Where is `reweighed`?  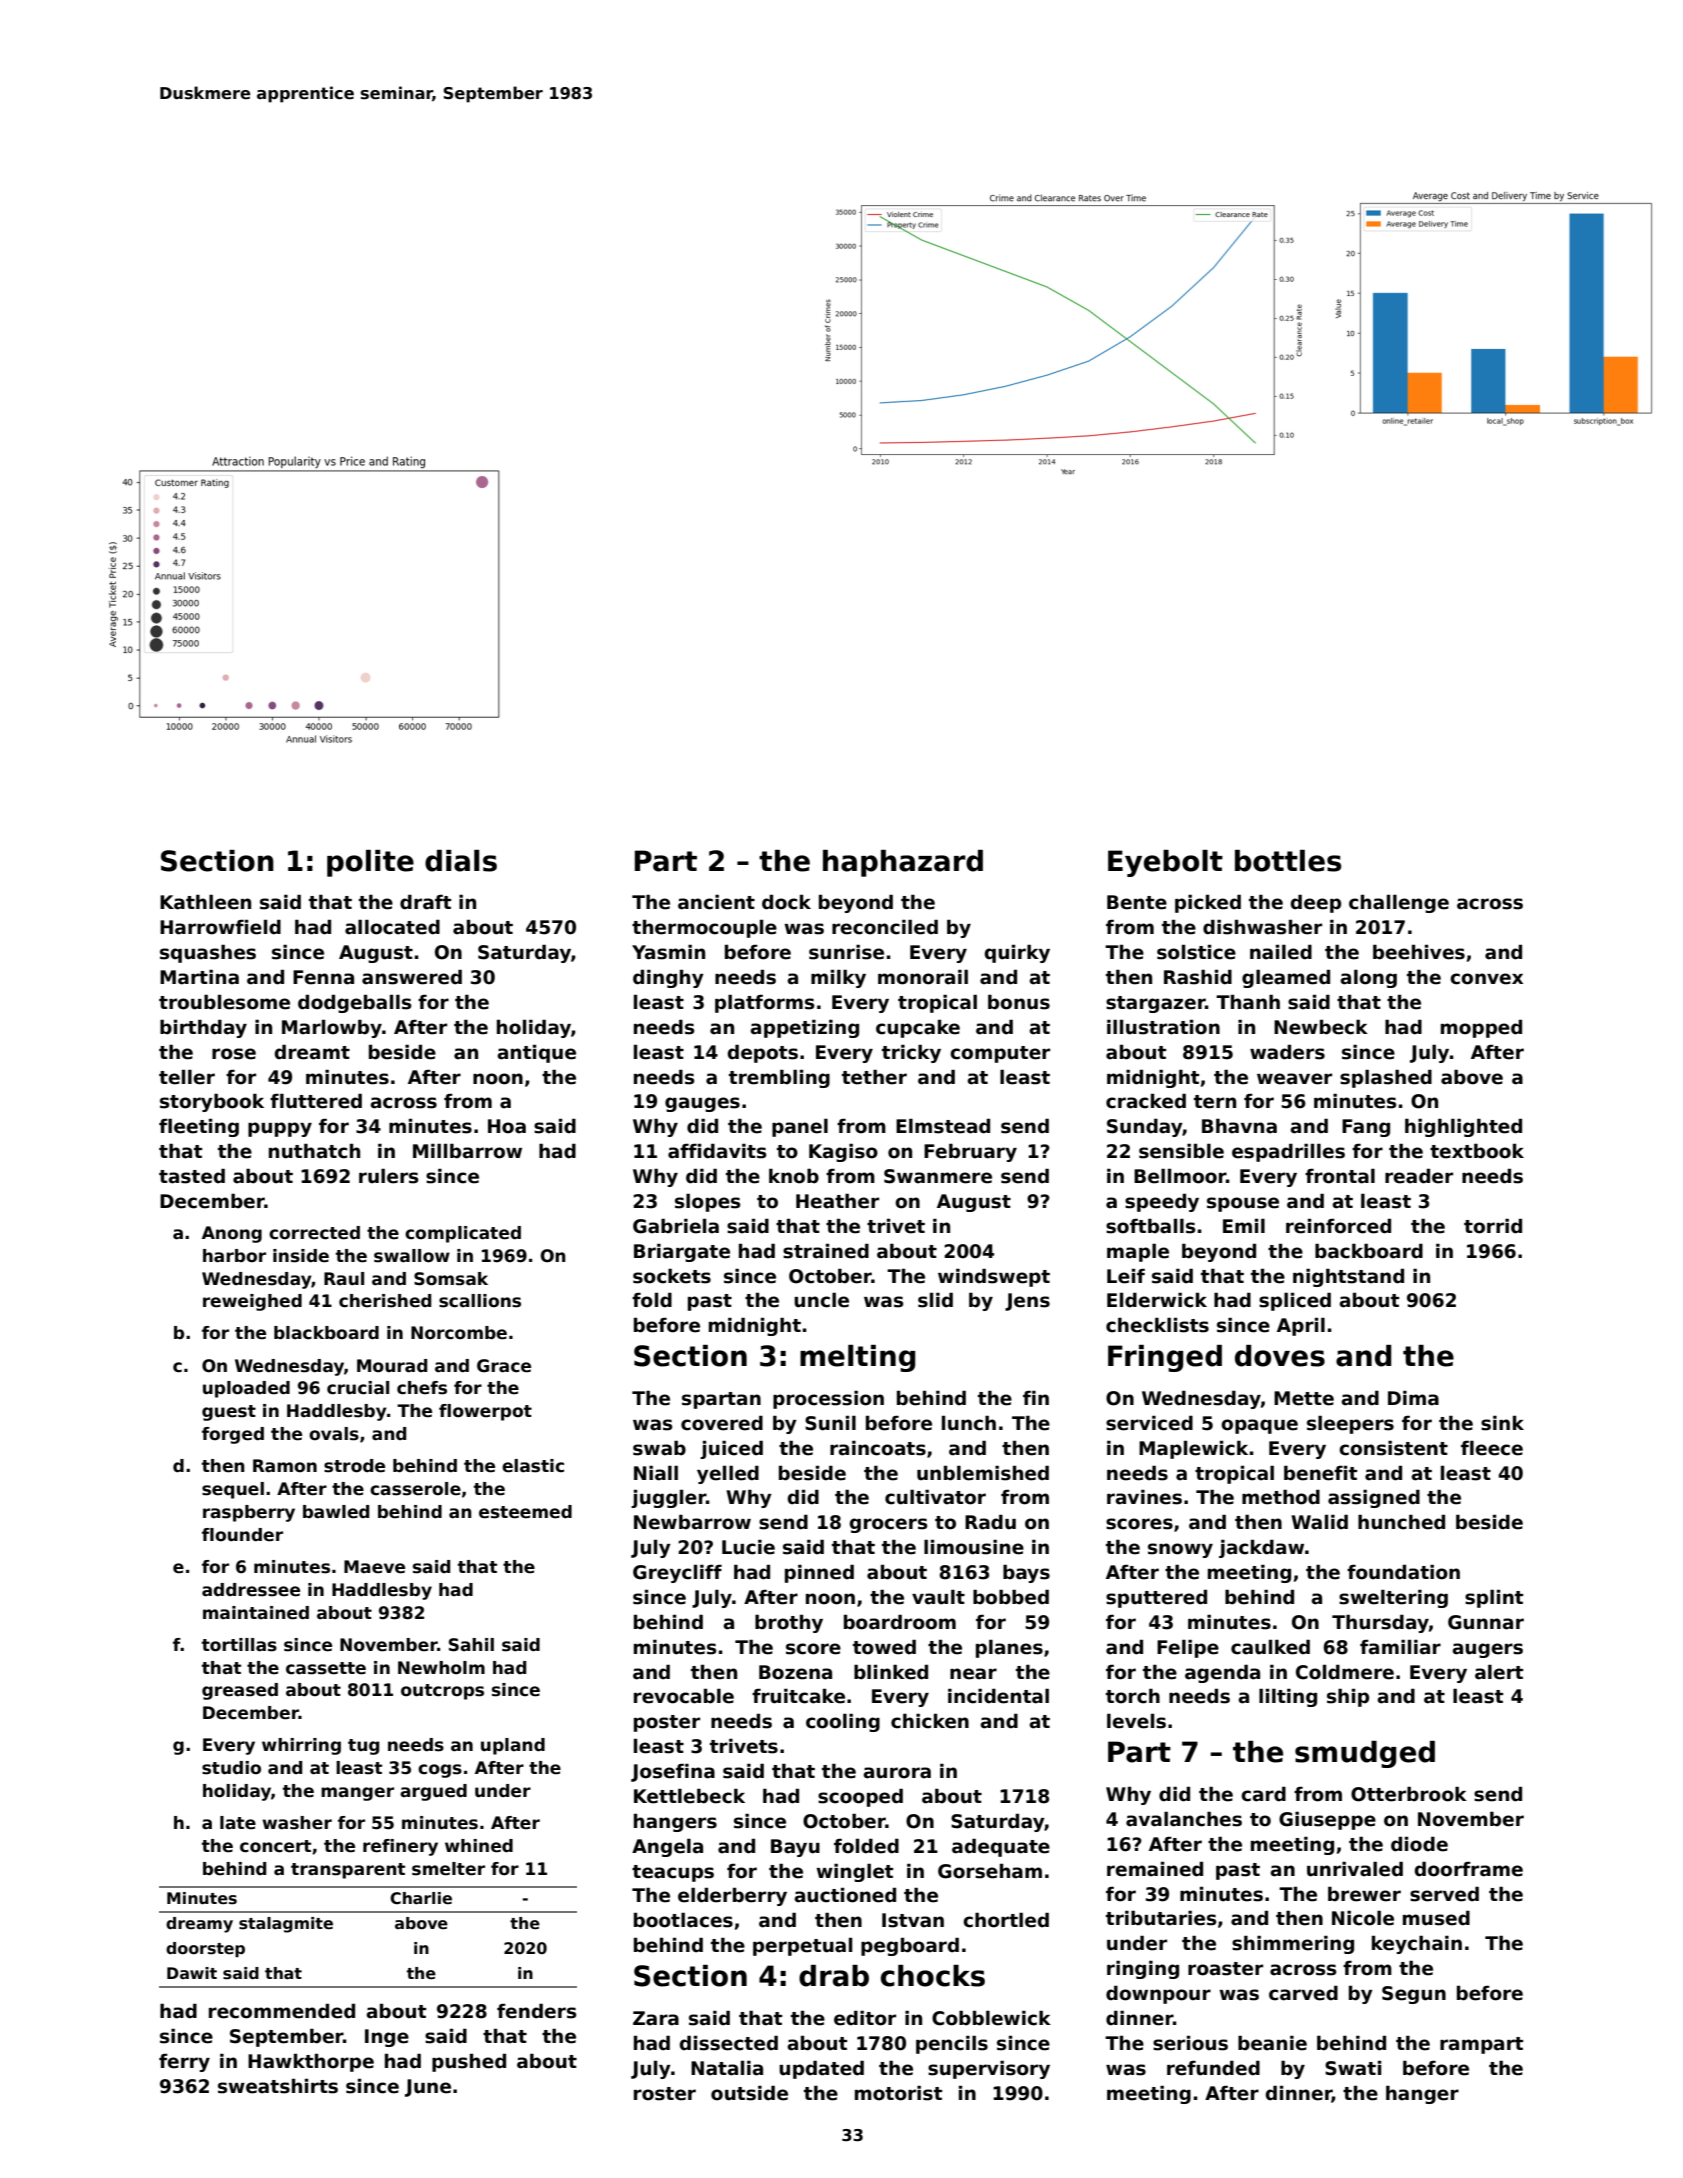 reweighed is located at coordinates (252, 1302).
